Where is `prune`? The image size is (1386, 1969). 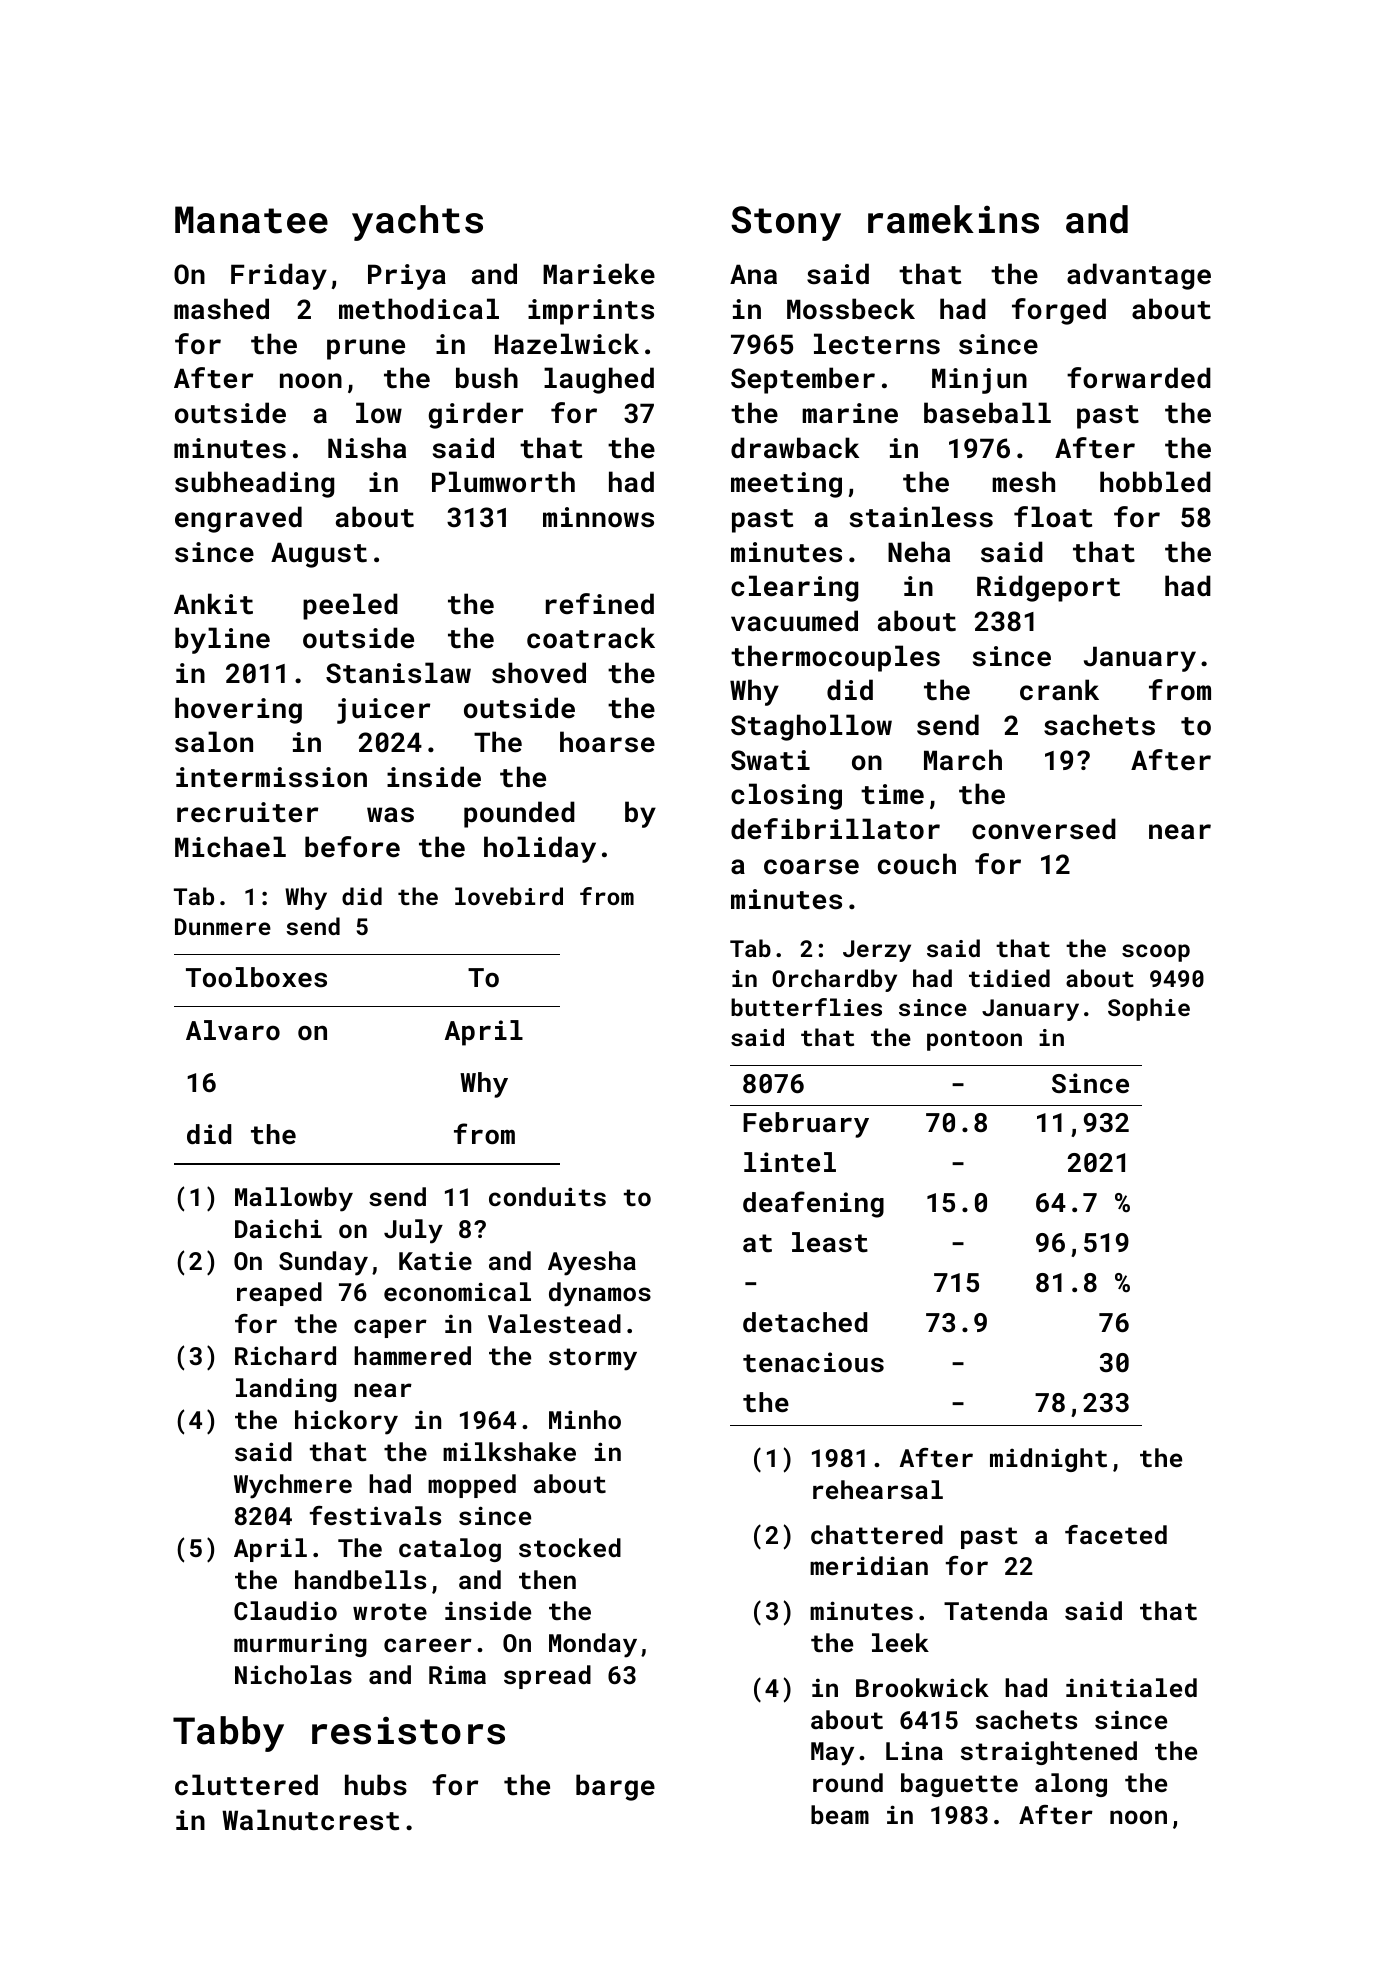
prune is located at coordinates (366, 349).
